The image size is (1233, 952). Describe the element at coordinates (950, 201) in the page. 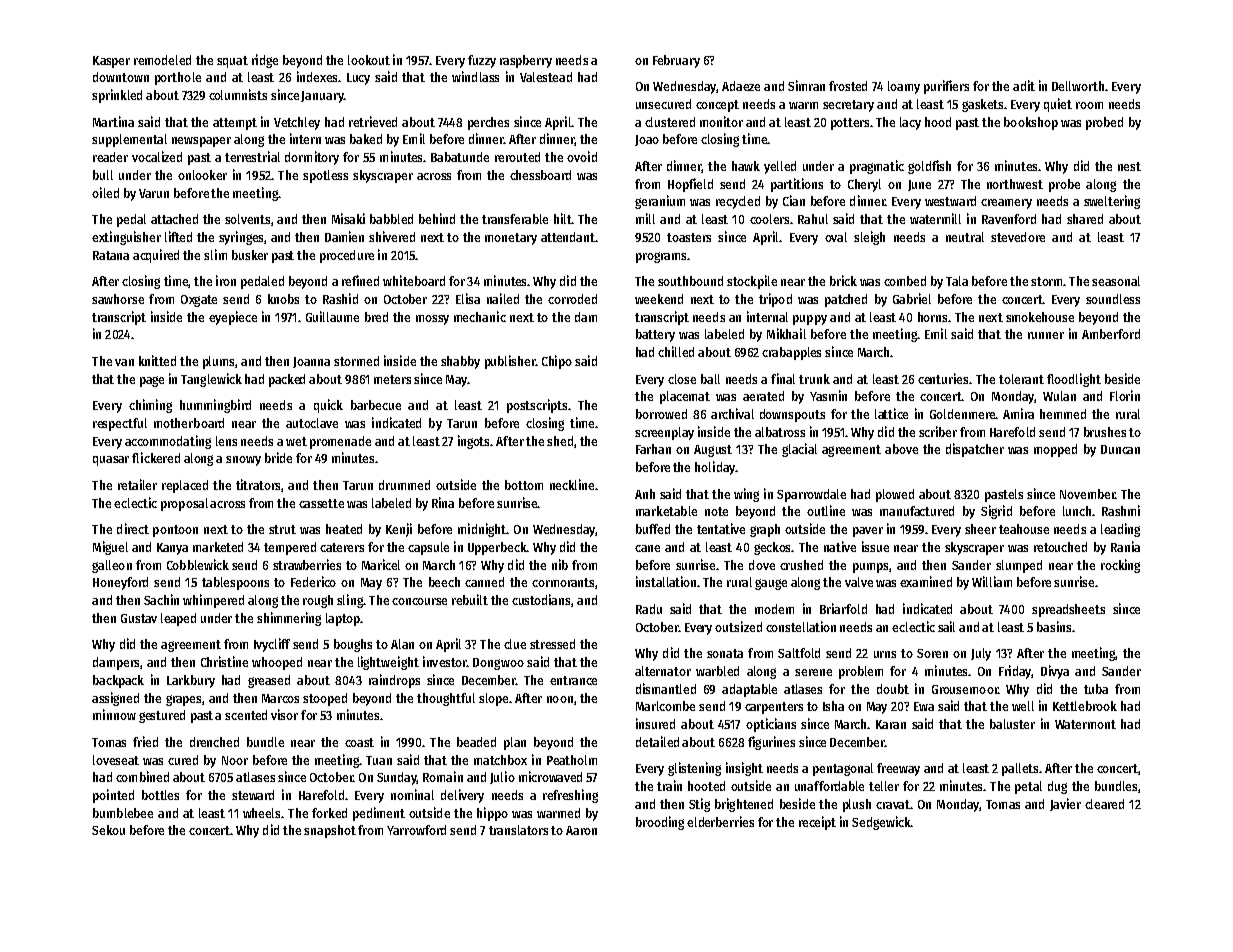

I see `westward` at that location.
